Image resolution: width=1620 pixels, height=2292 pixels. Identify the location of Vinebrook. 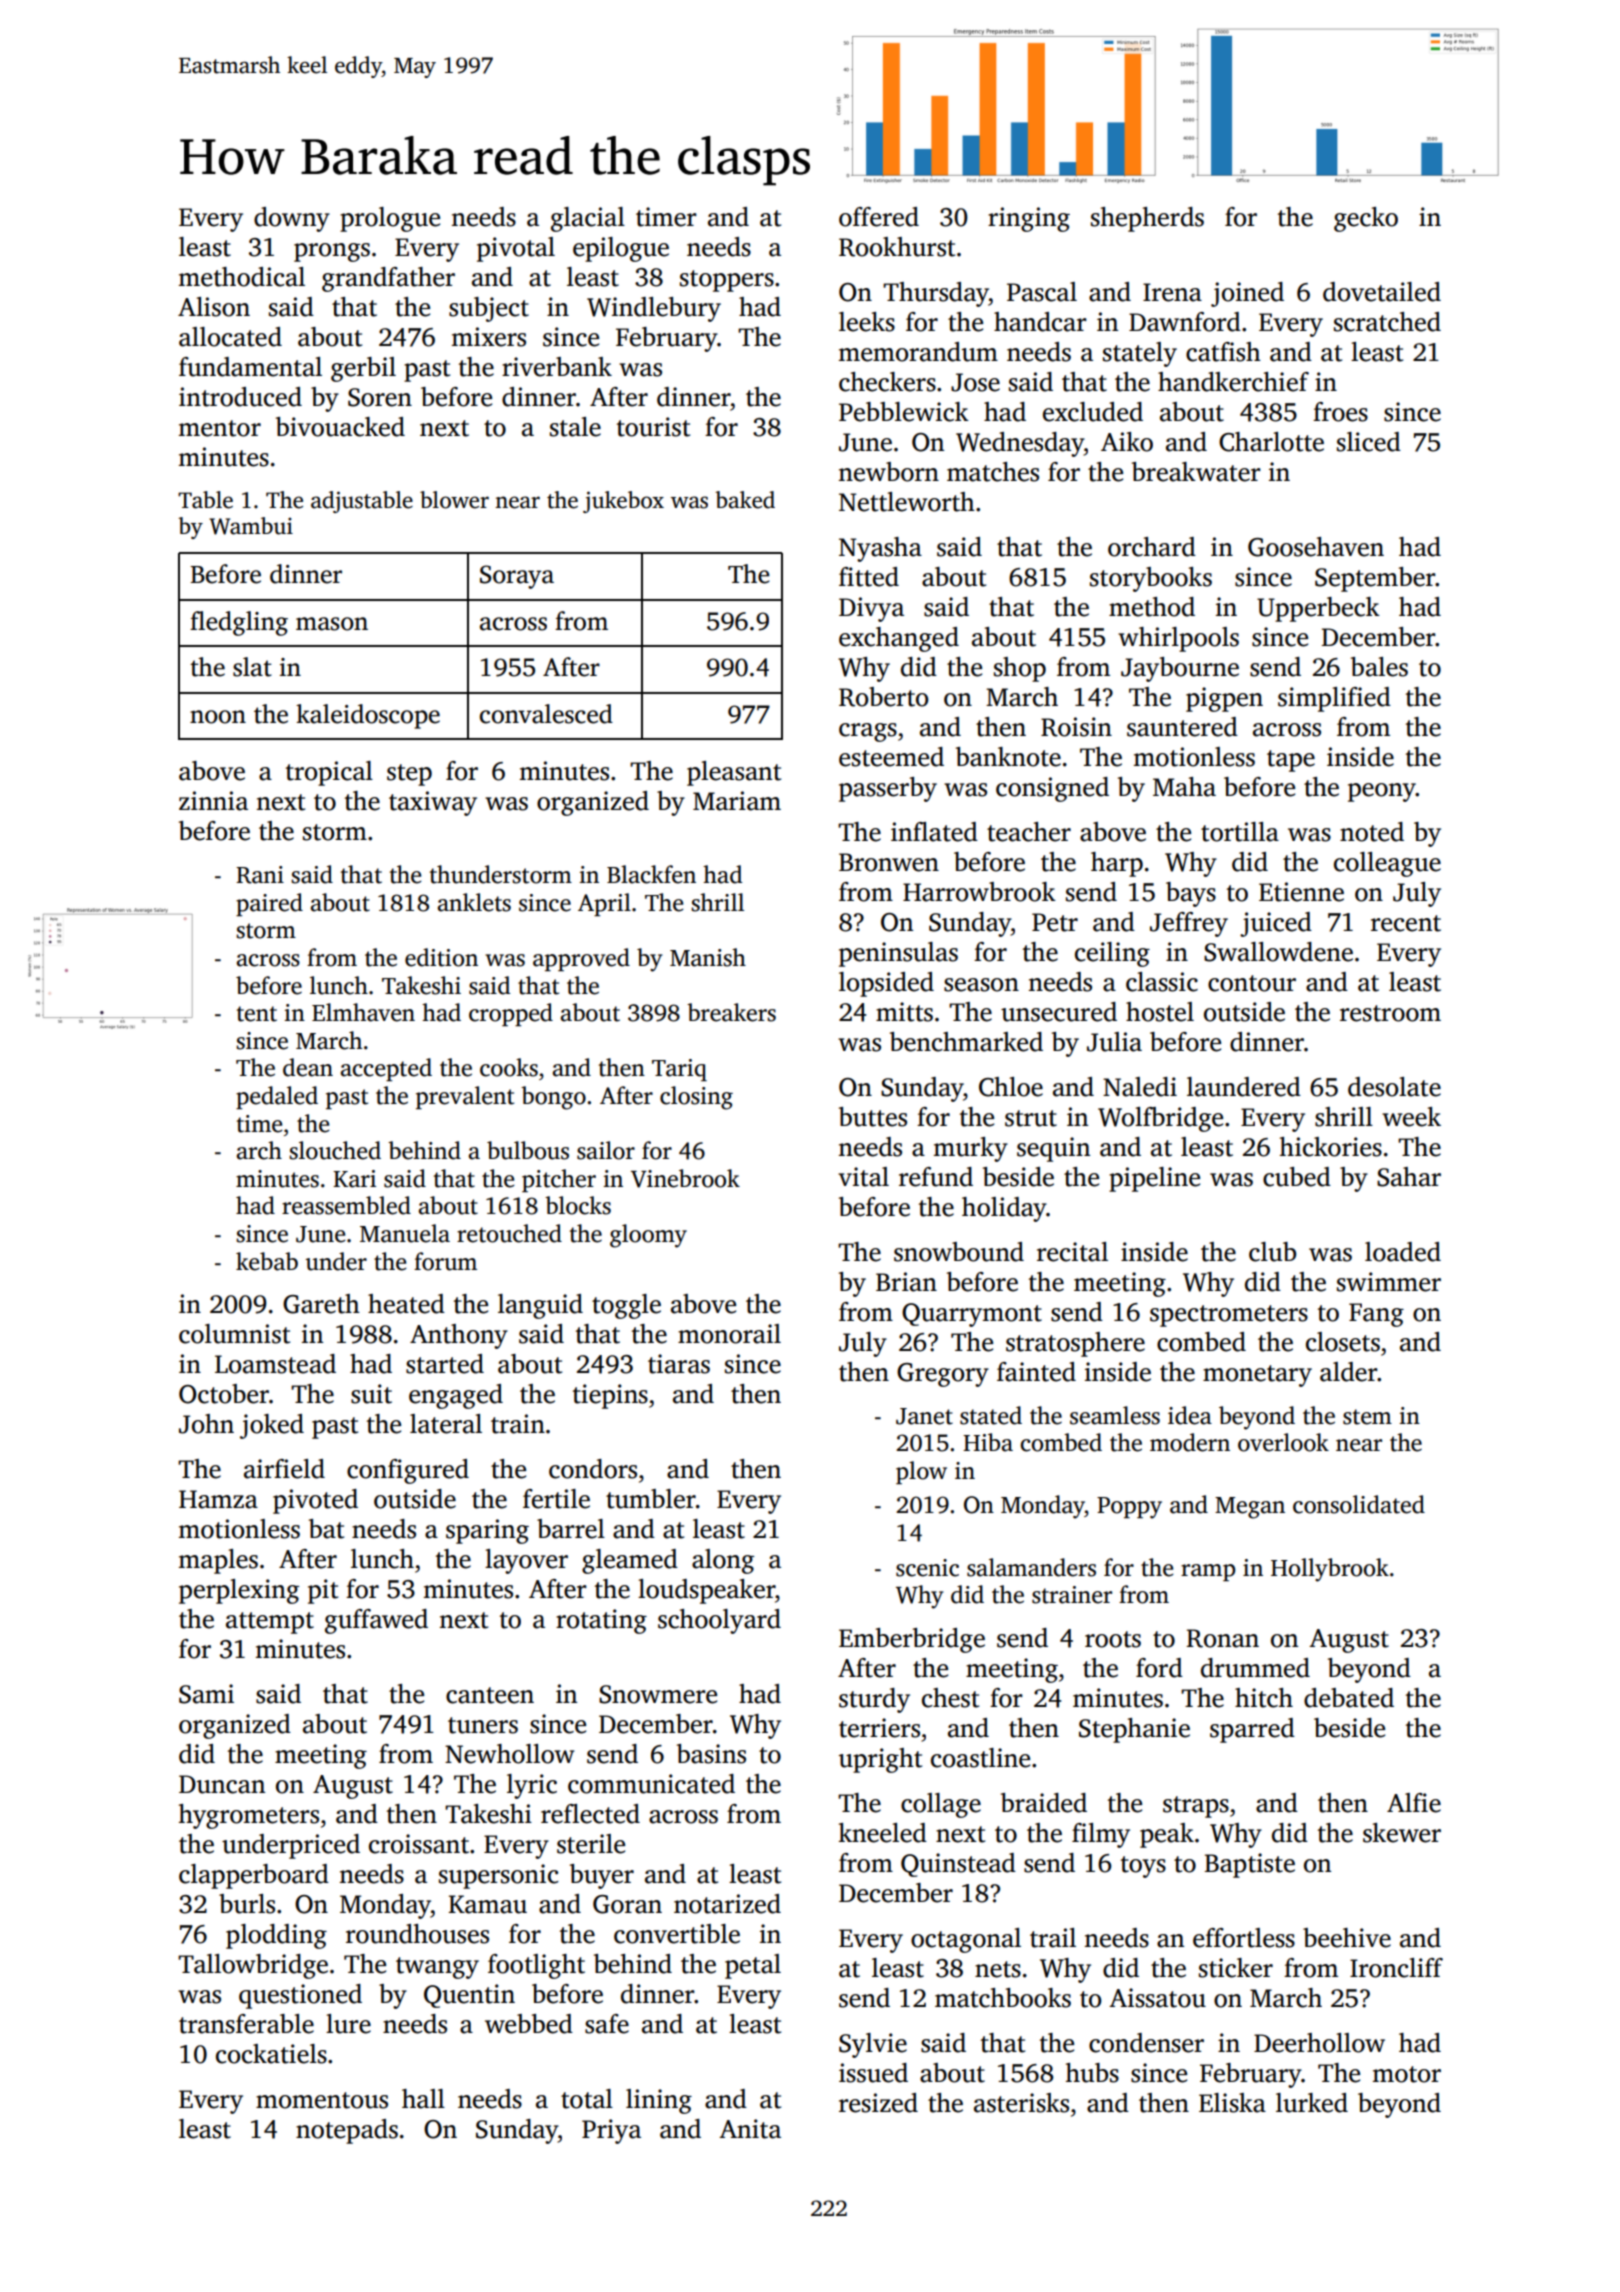
(685, 1178).
